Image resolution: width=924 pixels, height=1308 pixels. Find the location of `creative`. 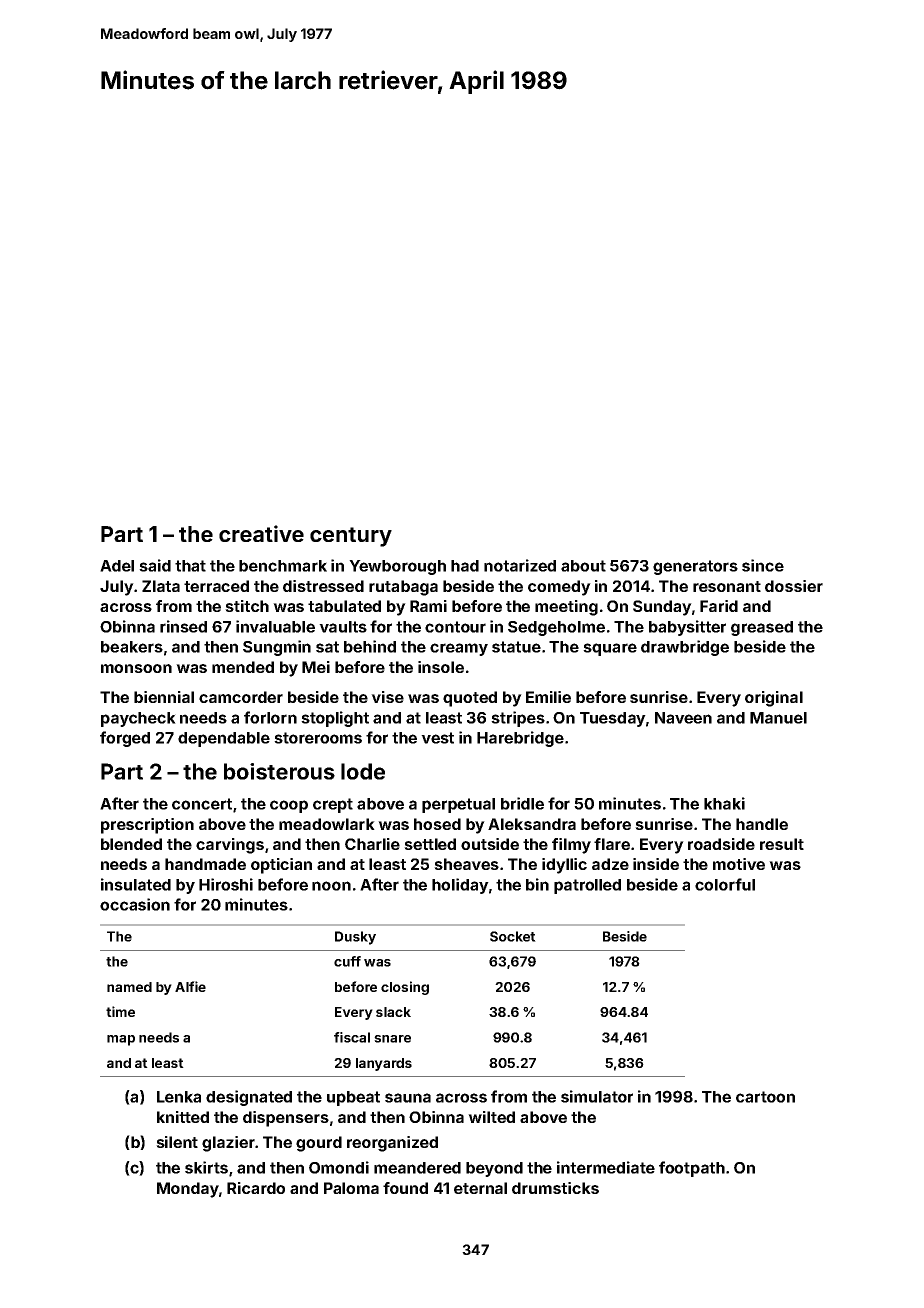

creative is located at coordinates (261, 533).
